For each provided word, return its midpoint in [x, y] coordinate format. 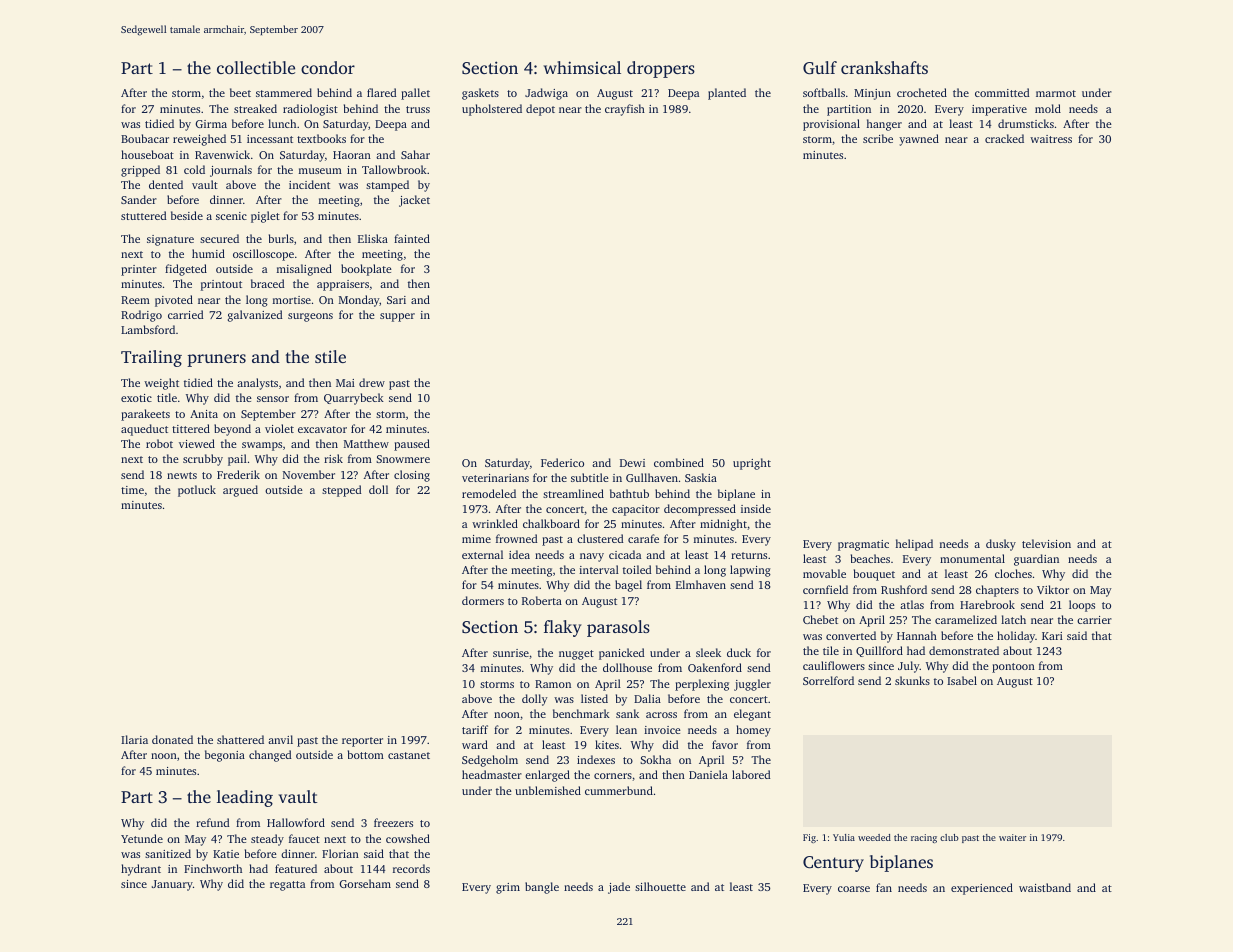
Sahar [415, 154]
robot [159, 443]
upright [752, 464]
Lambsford [148, 329]
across [661, 715]
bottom [366, 754]
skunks [912, 680]
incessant [270, 139]
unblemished [548, 790]
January [172, 885]
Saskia [701, 477]
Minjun [872, 94]
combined [679, 462]
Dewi [632, 463]
